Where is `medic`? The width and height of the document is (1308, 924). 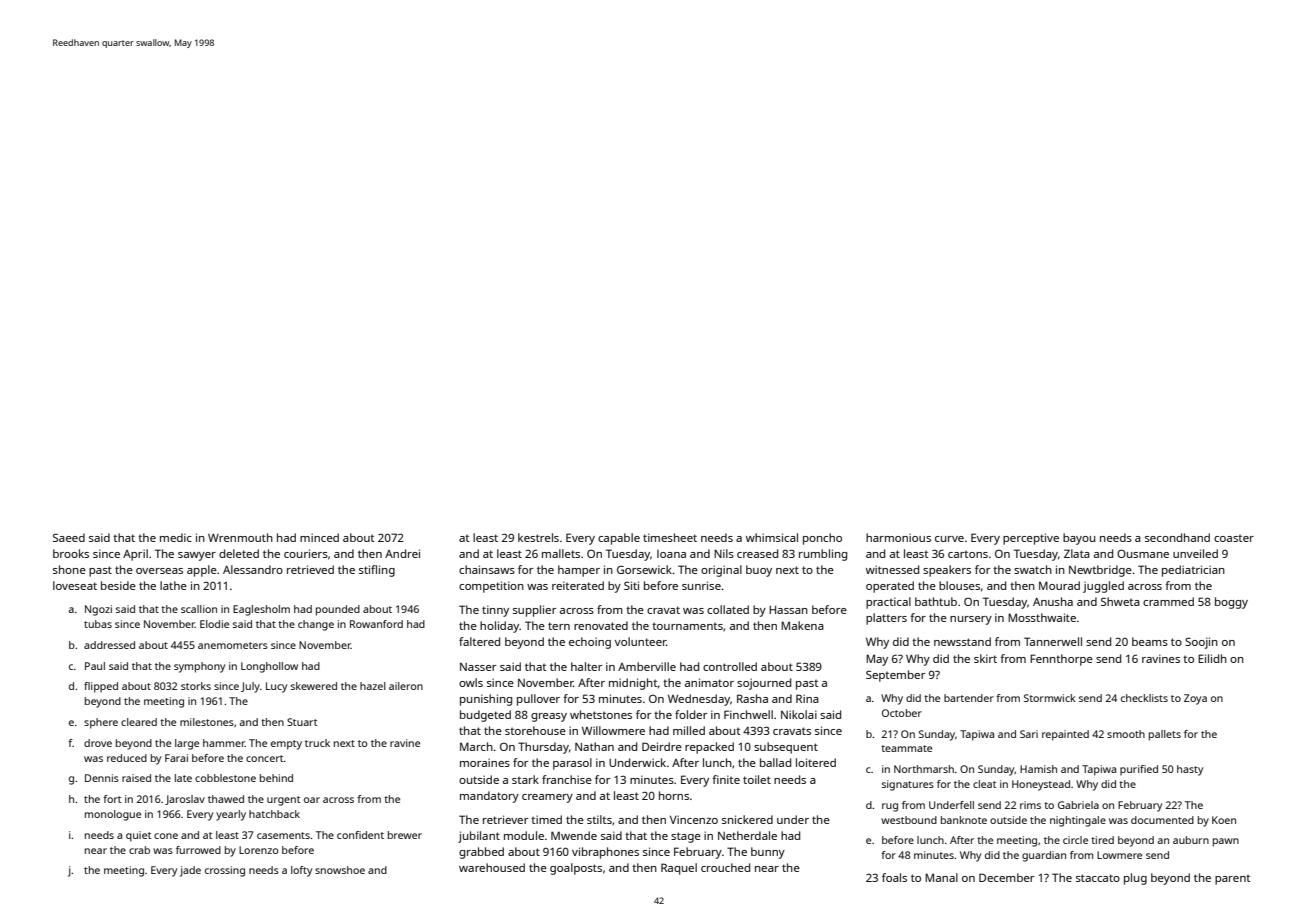 medic is located at coordinates (176, 537).
